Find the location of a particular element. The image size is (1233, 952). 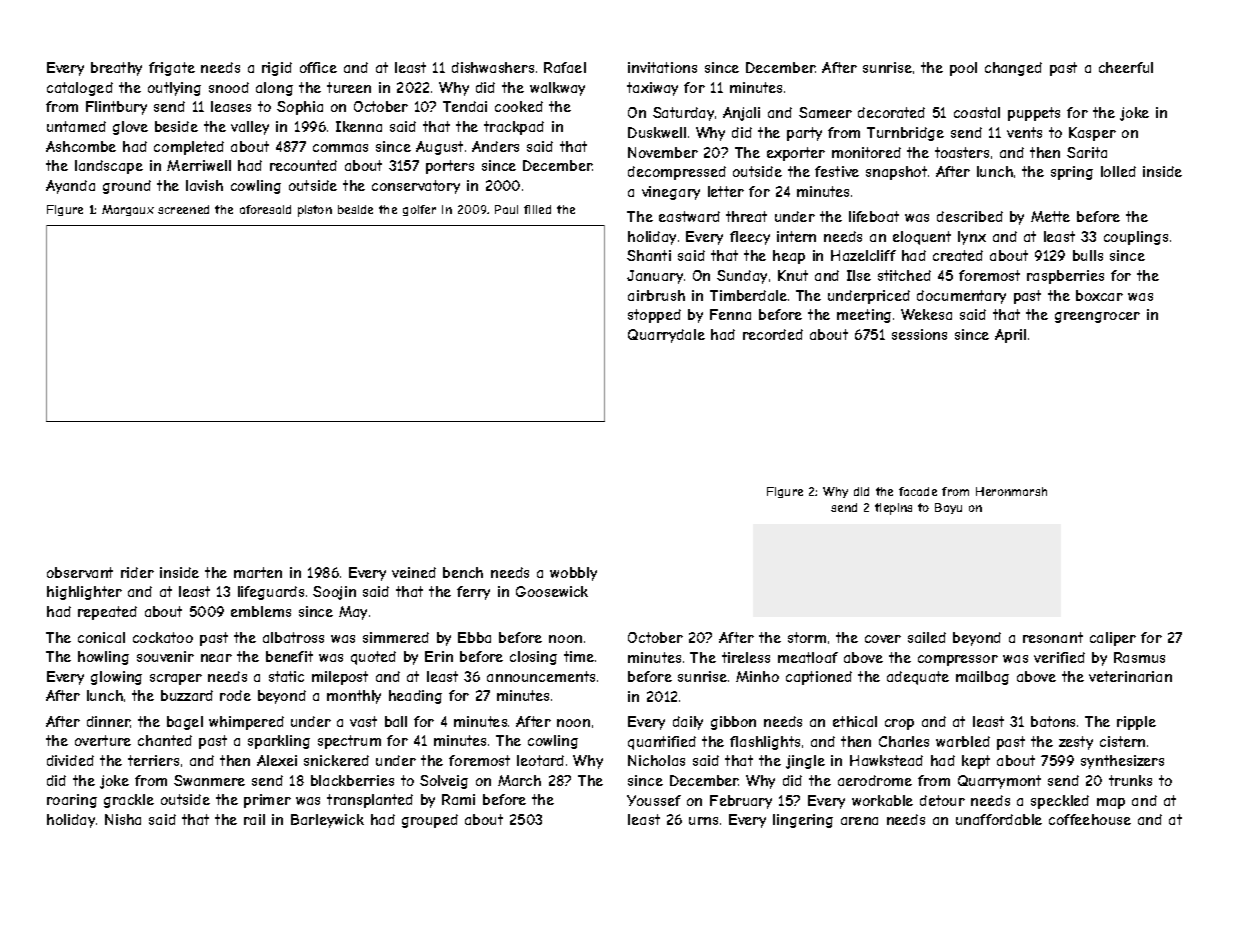

breathy is located at coordinates (116, 69).
